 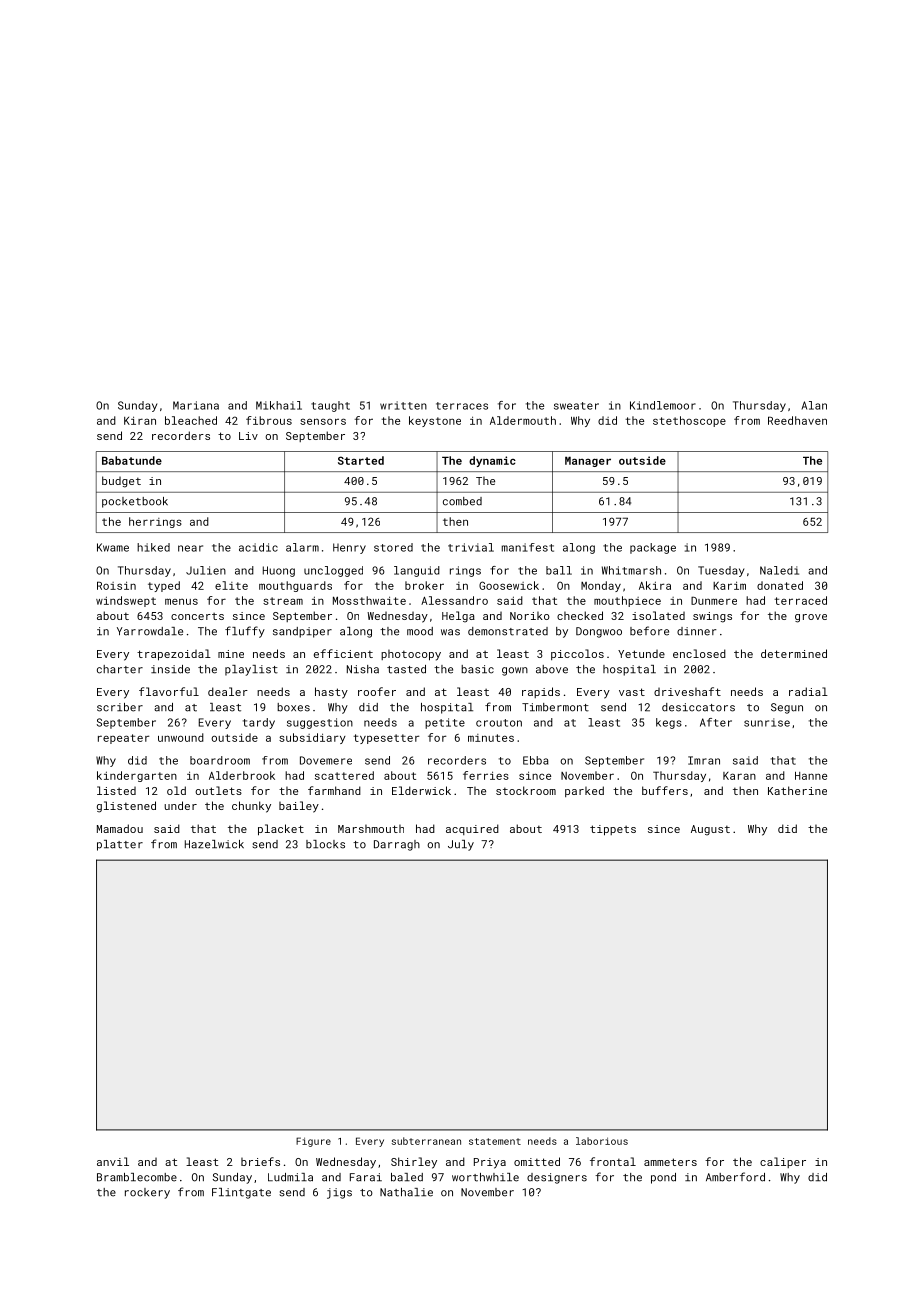 I want to click on Mikhail, so click(x=279, y=405).
